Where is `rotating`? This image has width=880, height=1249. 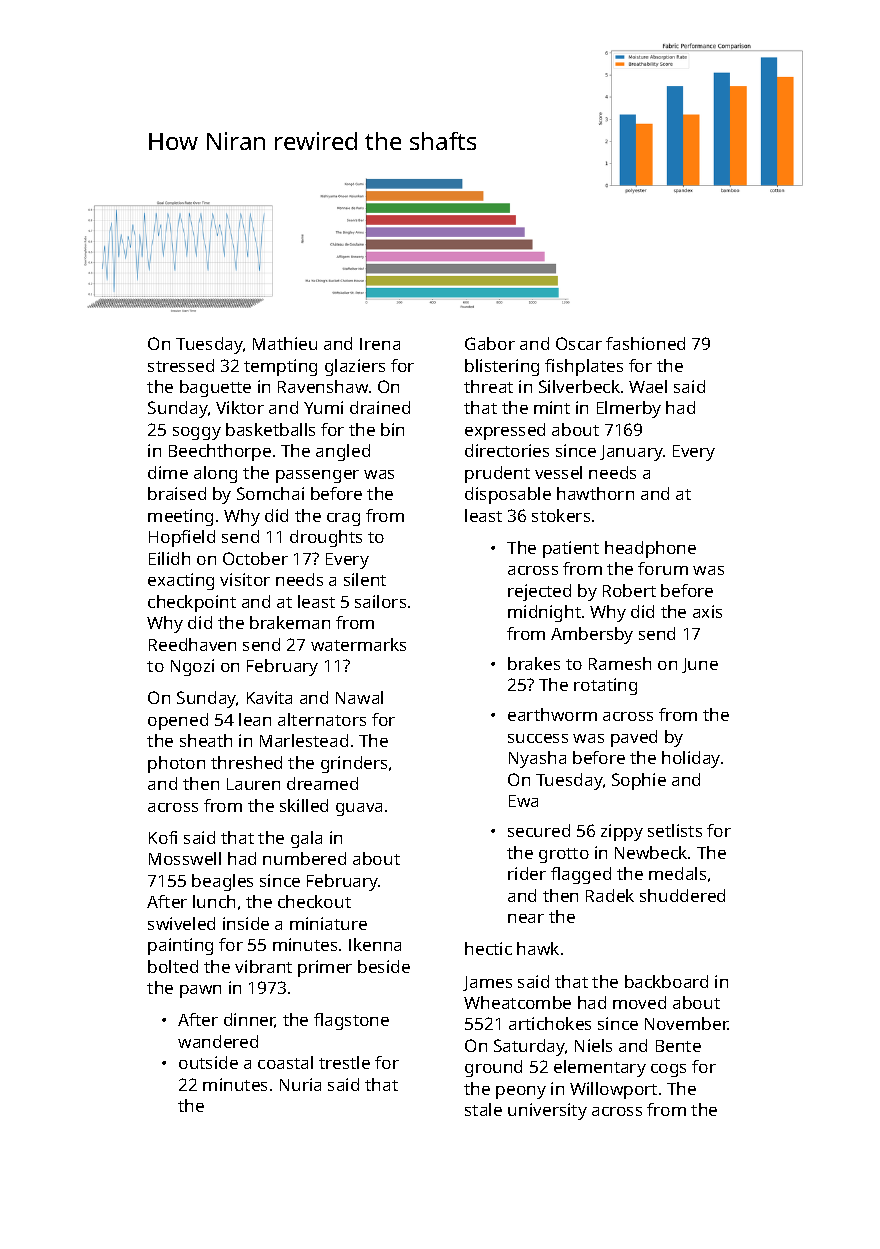
rotating is located at coordinates (605, 686).
